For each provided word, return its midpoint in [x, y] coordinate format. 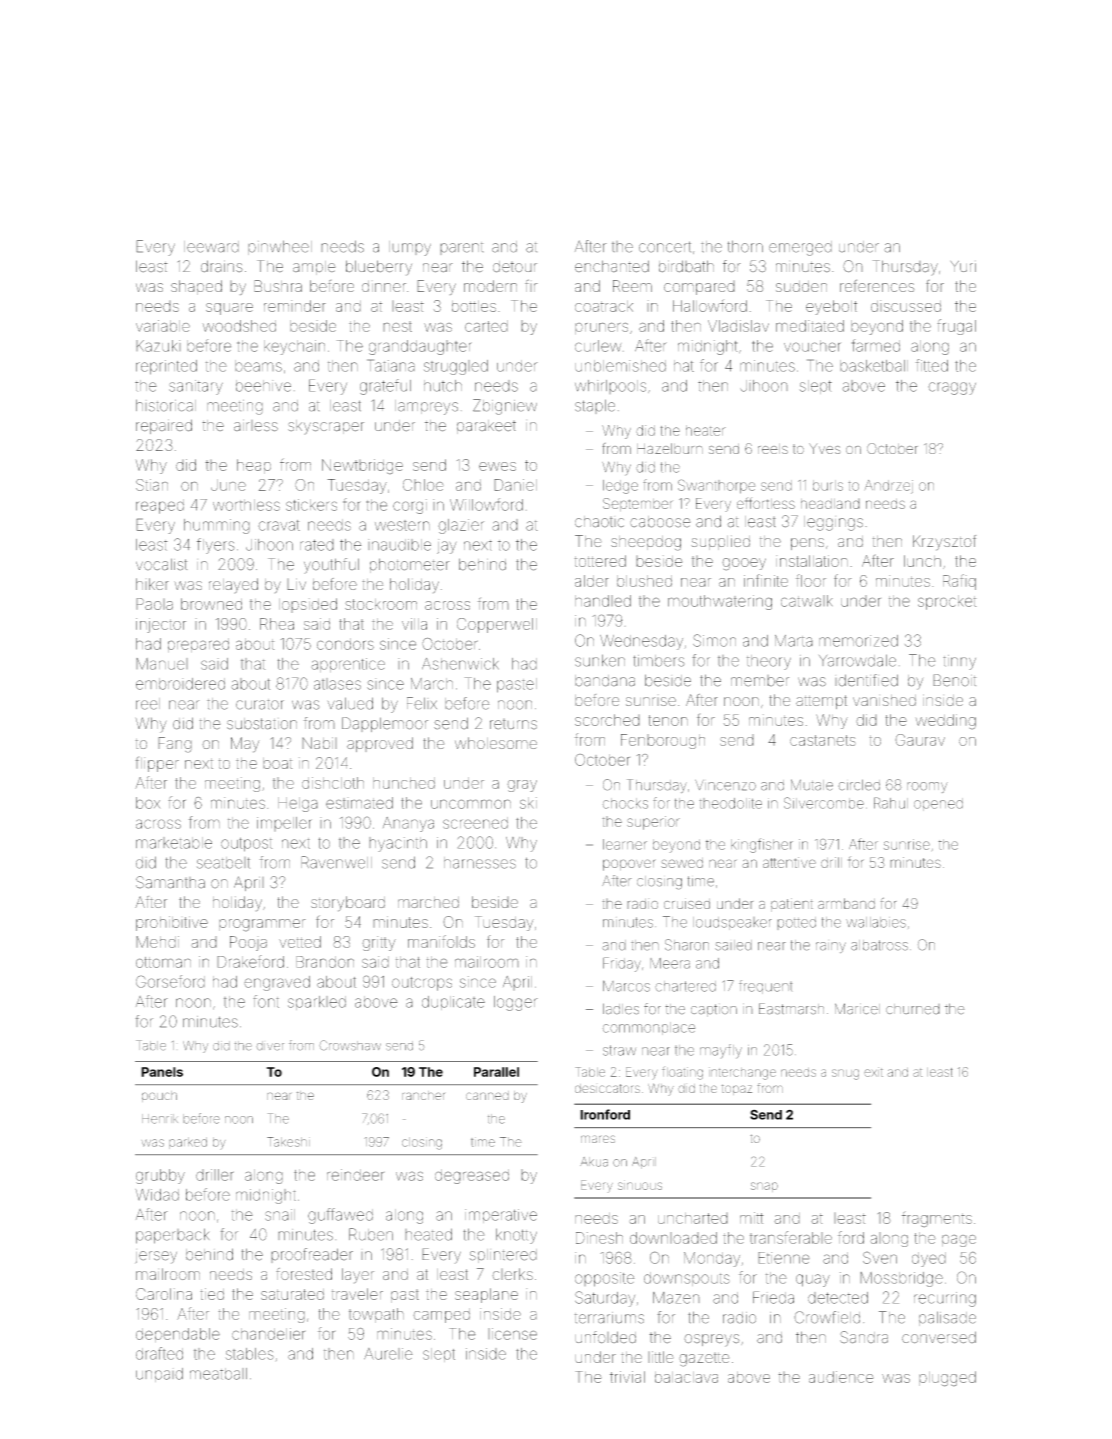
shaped [196, 287]
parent [461, 248]
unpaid [159, 1375]
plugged [947, 1379]
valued [350, 703]
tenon [668, 720]
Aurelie [388, 1354]
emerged [800, 248]
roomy [927, 787]
